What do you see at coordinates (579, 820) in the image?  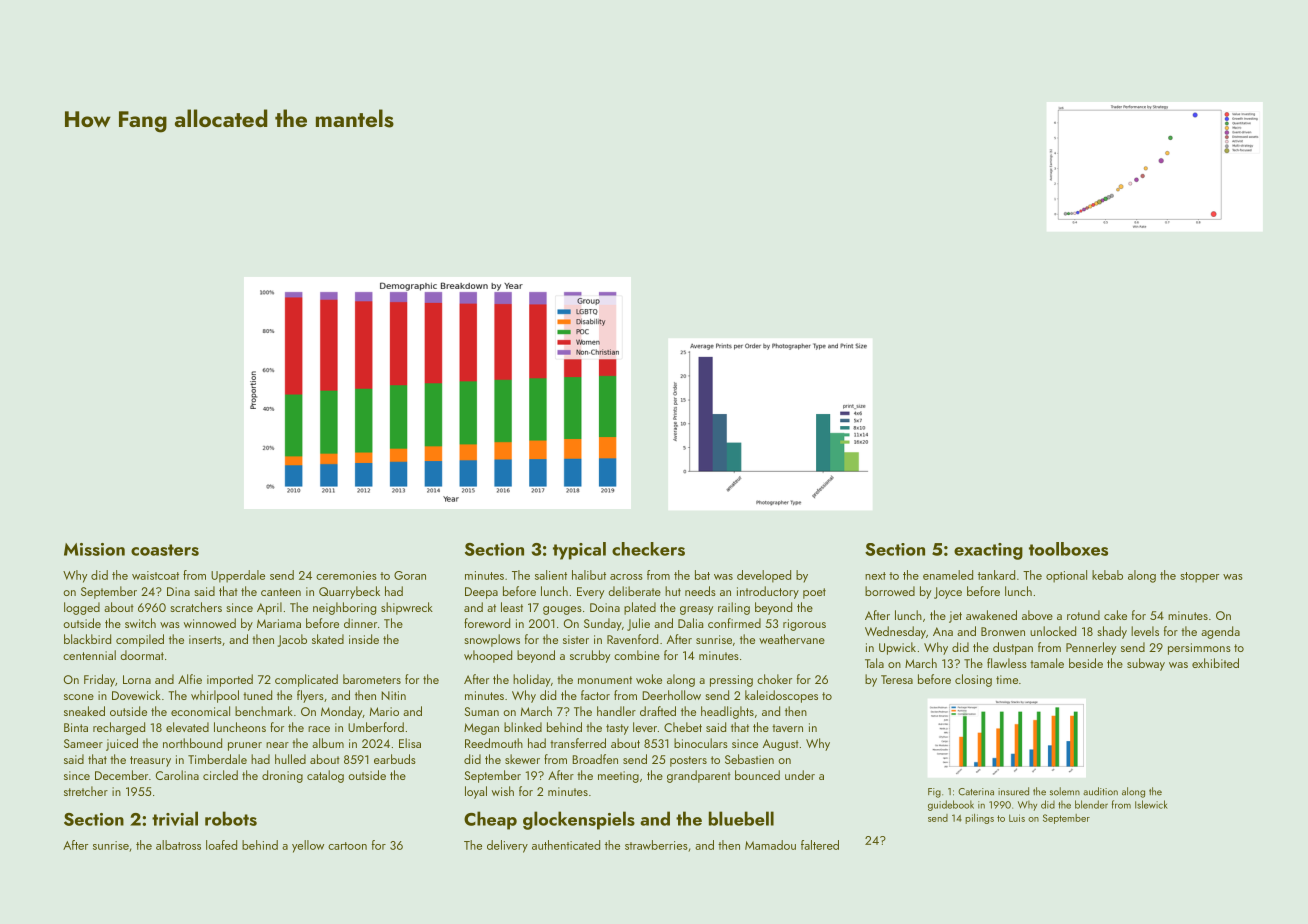 I see `glockenspiels` at bounding box center [579, 820].
